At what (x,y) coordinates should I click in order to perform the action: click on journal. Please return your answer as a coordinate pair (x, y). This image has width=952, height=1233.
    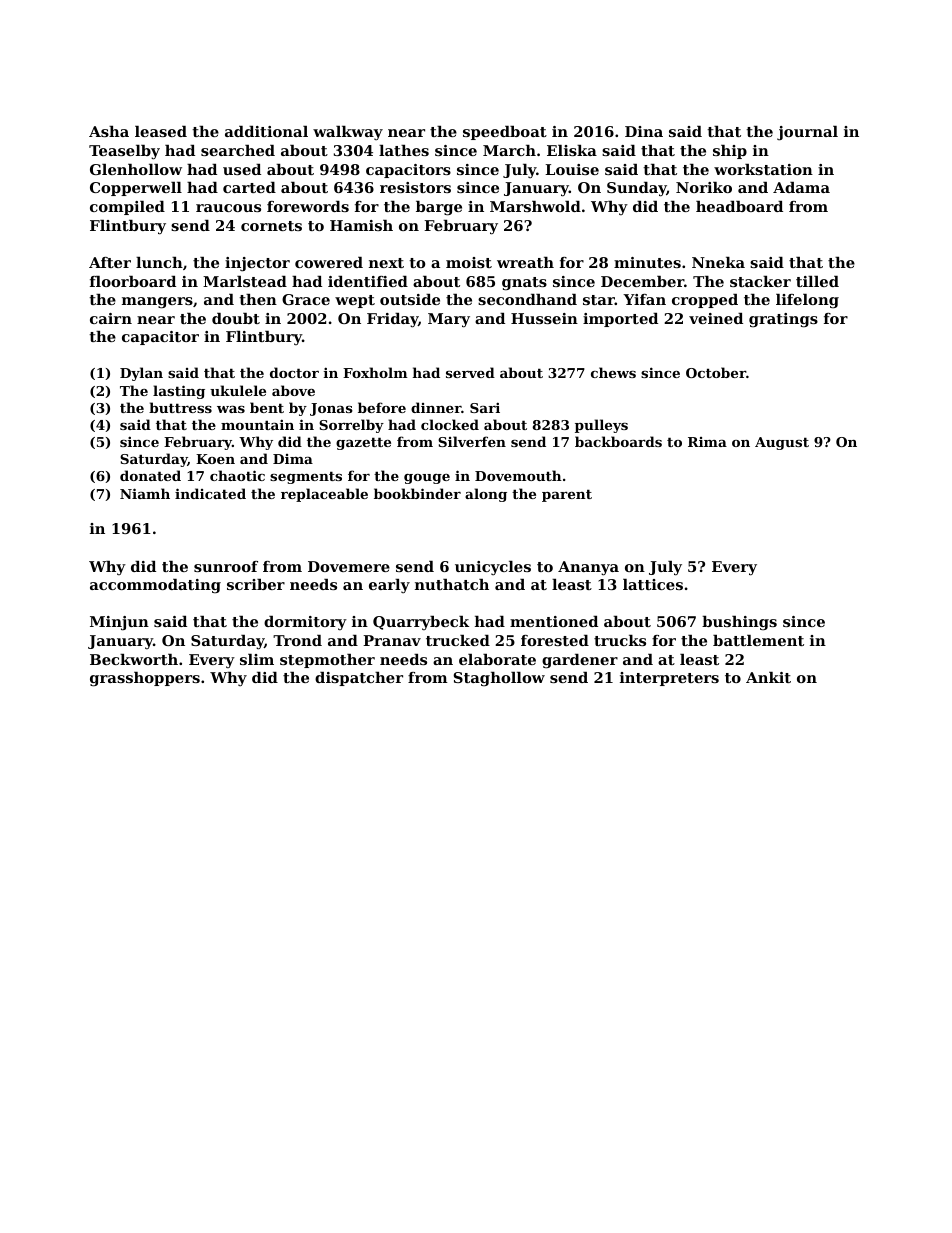
    Looking at the image, I should click on (807, 133).
